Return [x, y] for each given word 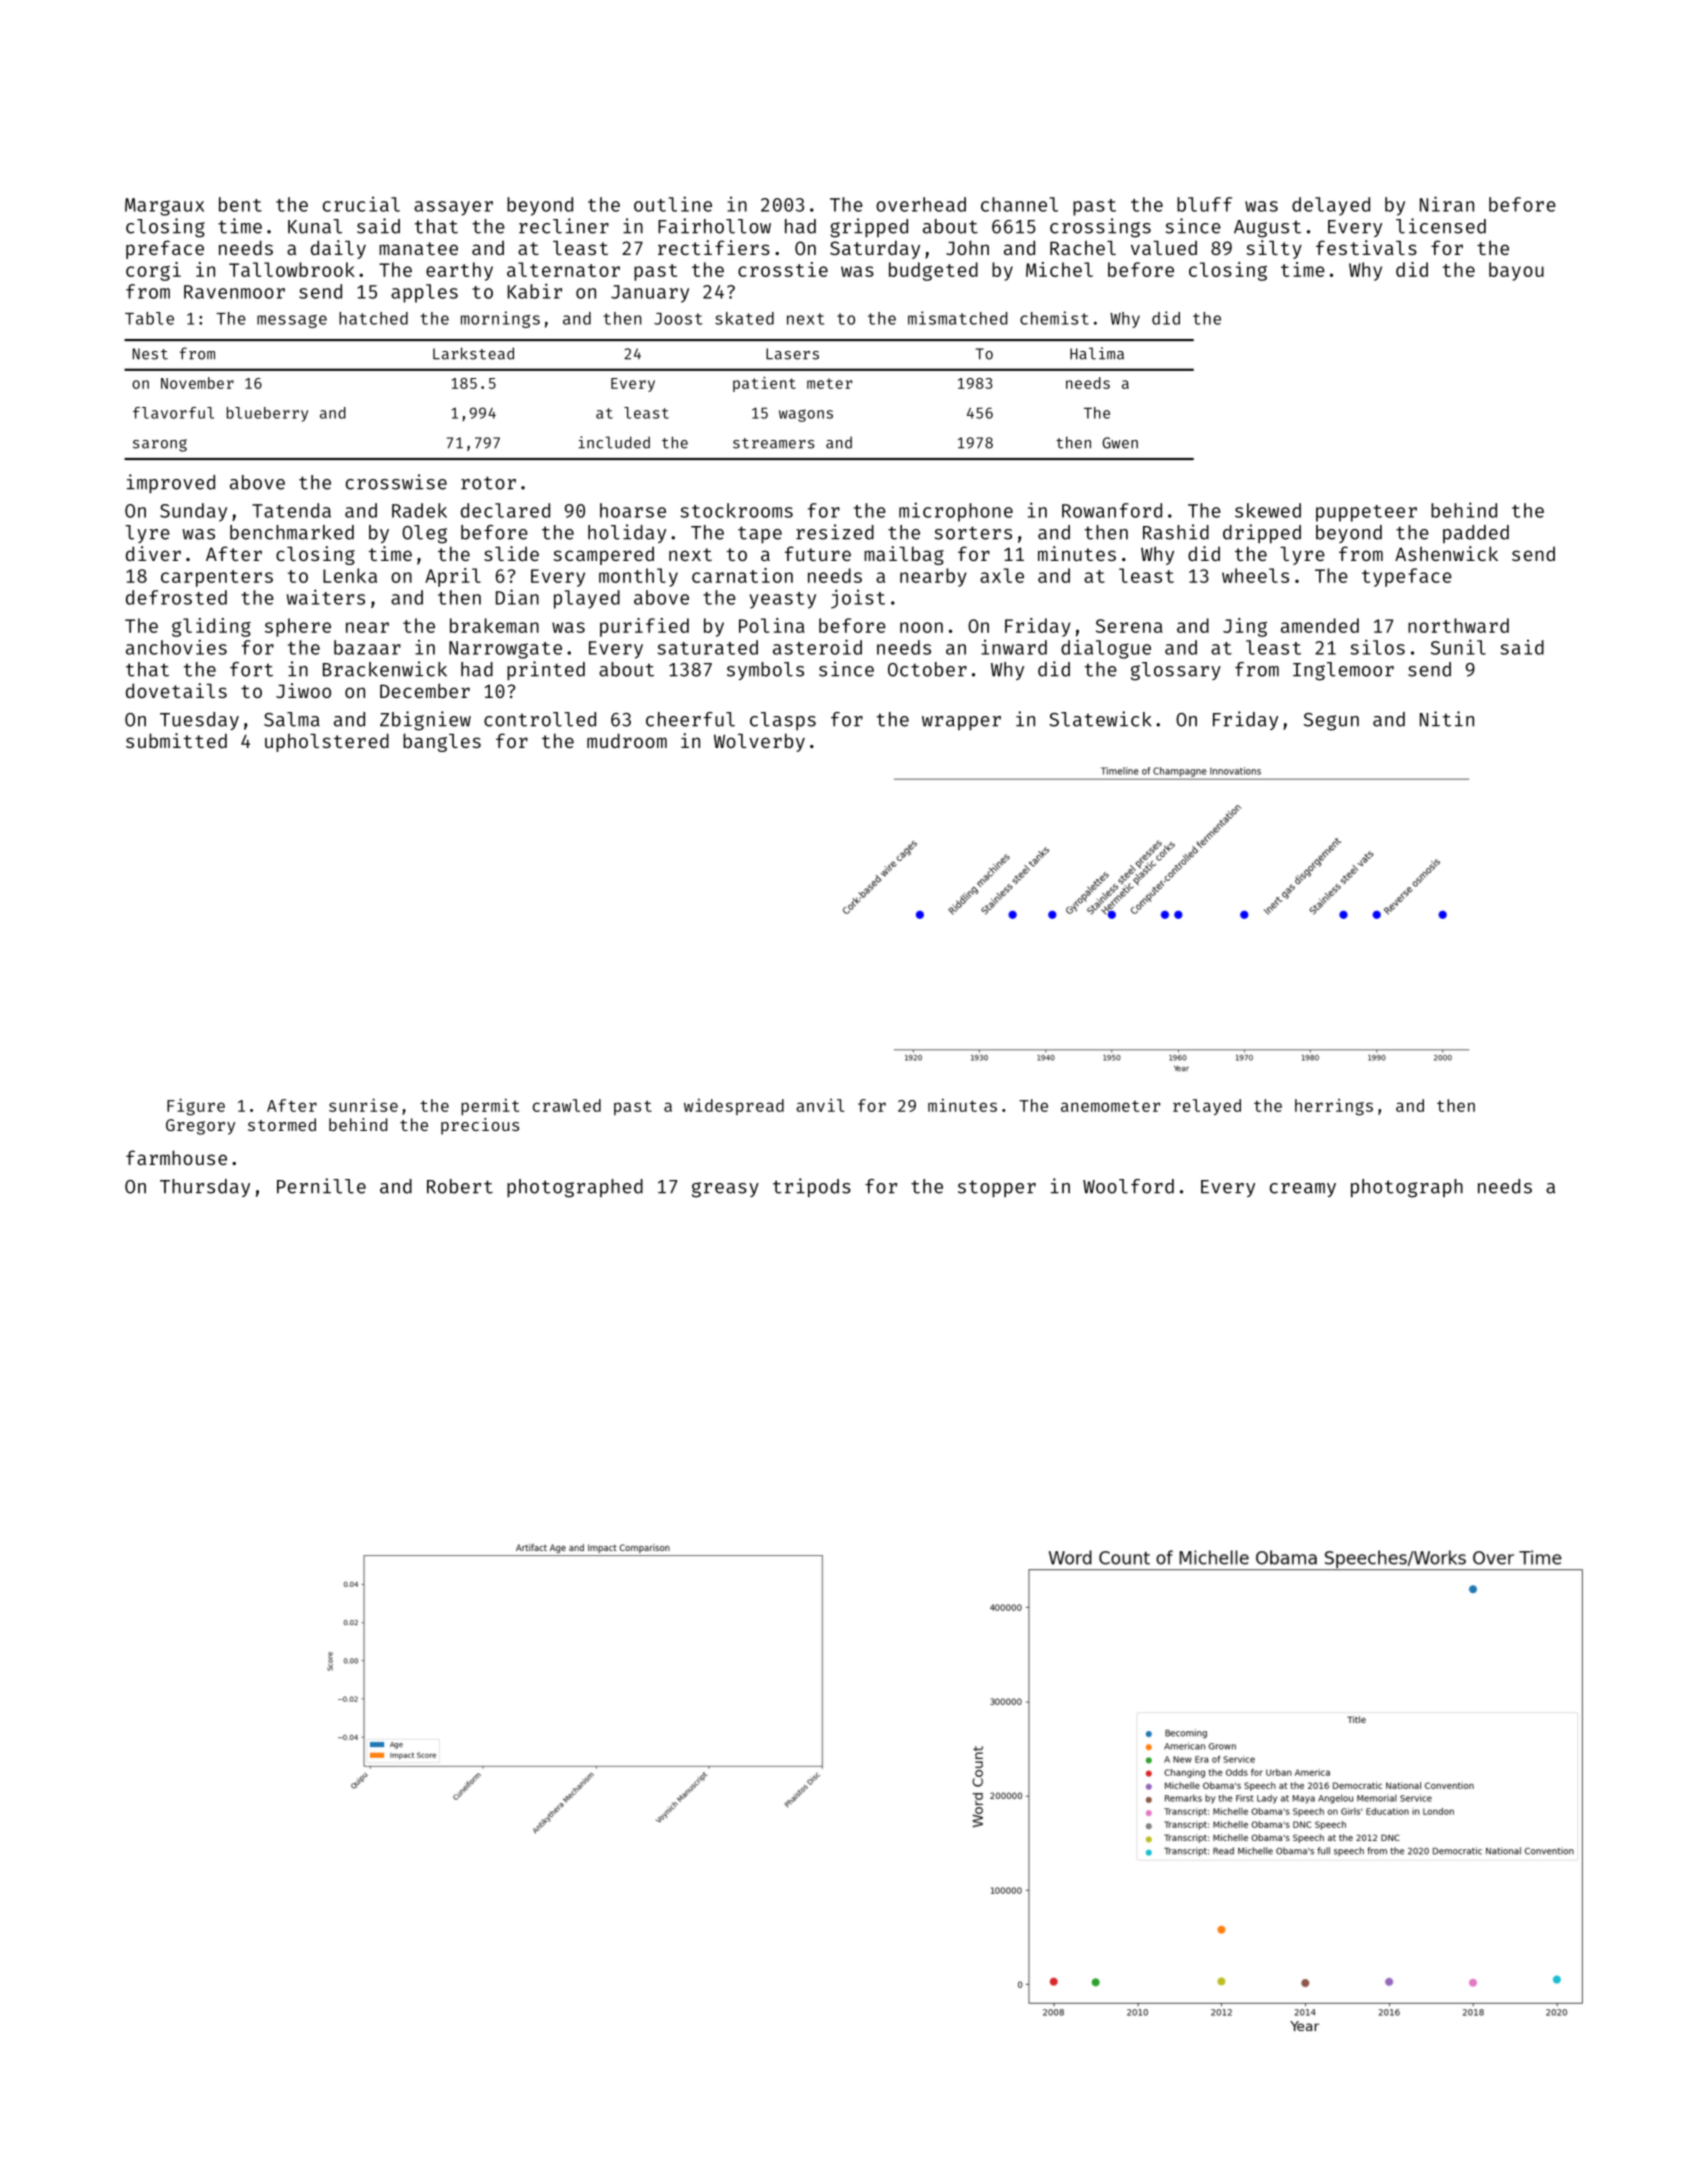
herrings [1334, 1107]
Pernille [321, 1186]
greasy [725, 1190]
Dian [517, 597]
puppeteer [1366, 513]
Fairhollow [714, 226]
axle [1002, 575]
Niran [1447, 204]
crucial [361, 204]
